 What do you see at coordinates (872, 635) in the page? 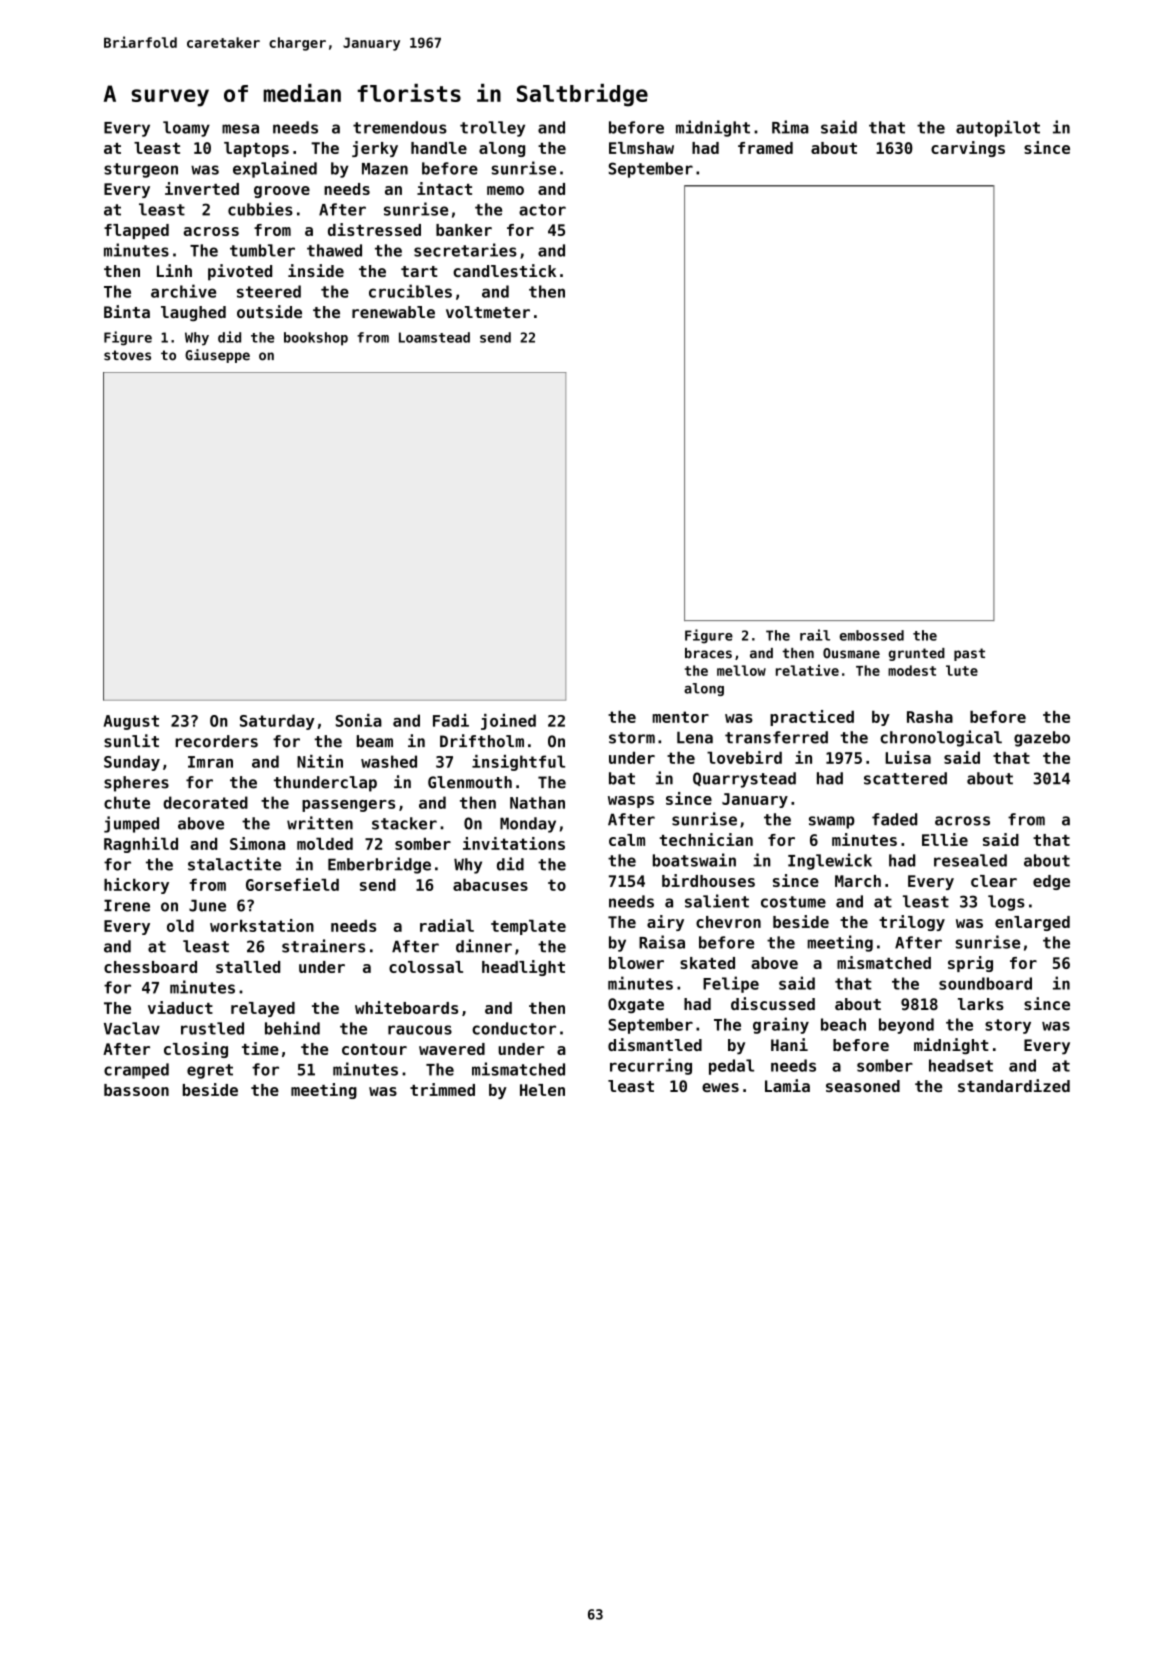
I see `embossed` at bounding box center [872, 635].
